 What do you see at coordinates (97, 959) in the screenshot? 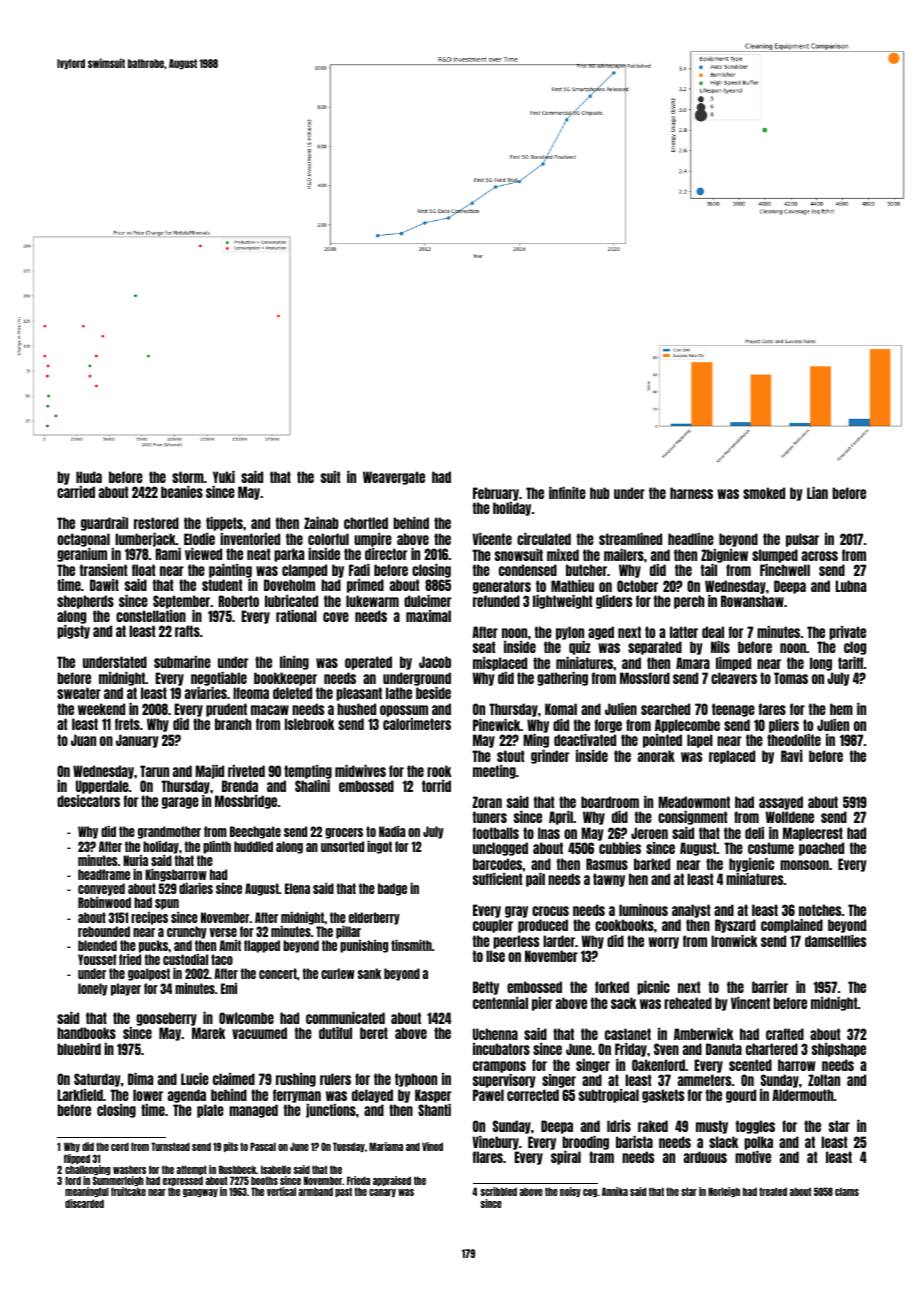
I see `Youssef` at bounding box center [97, 959].
